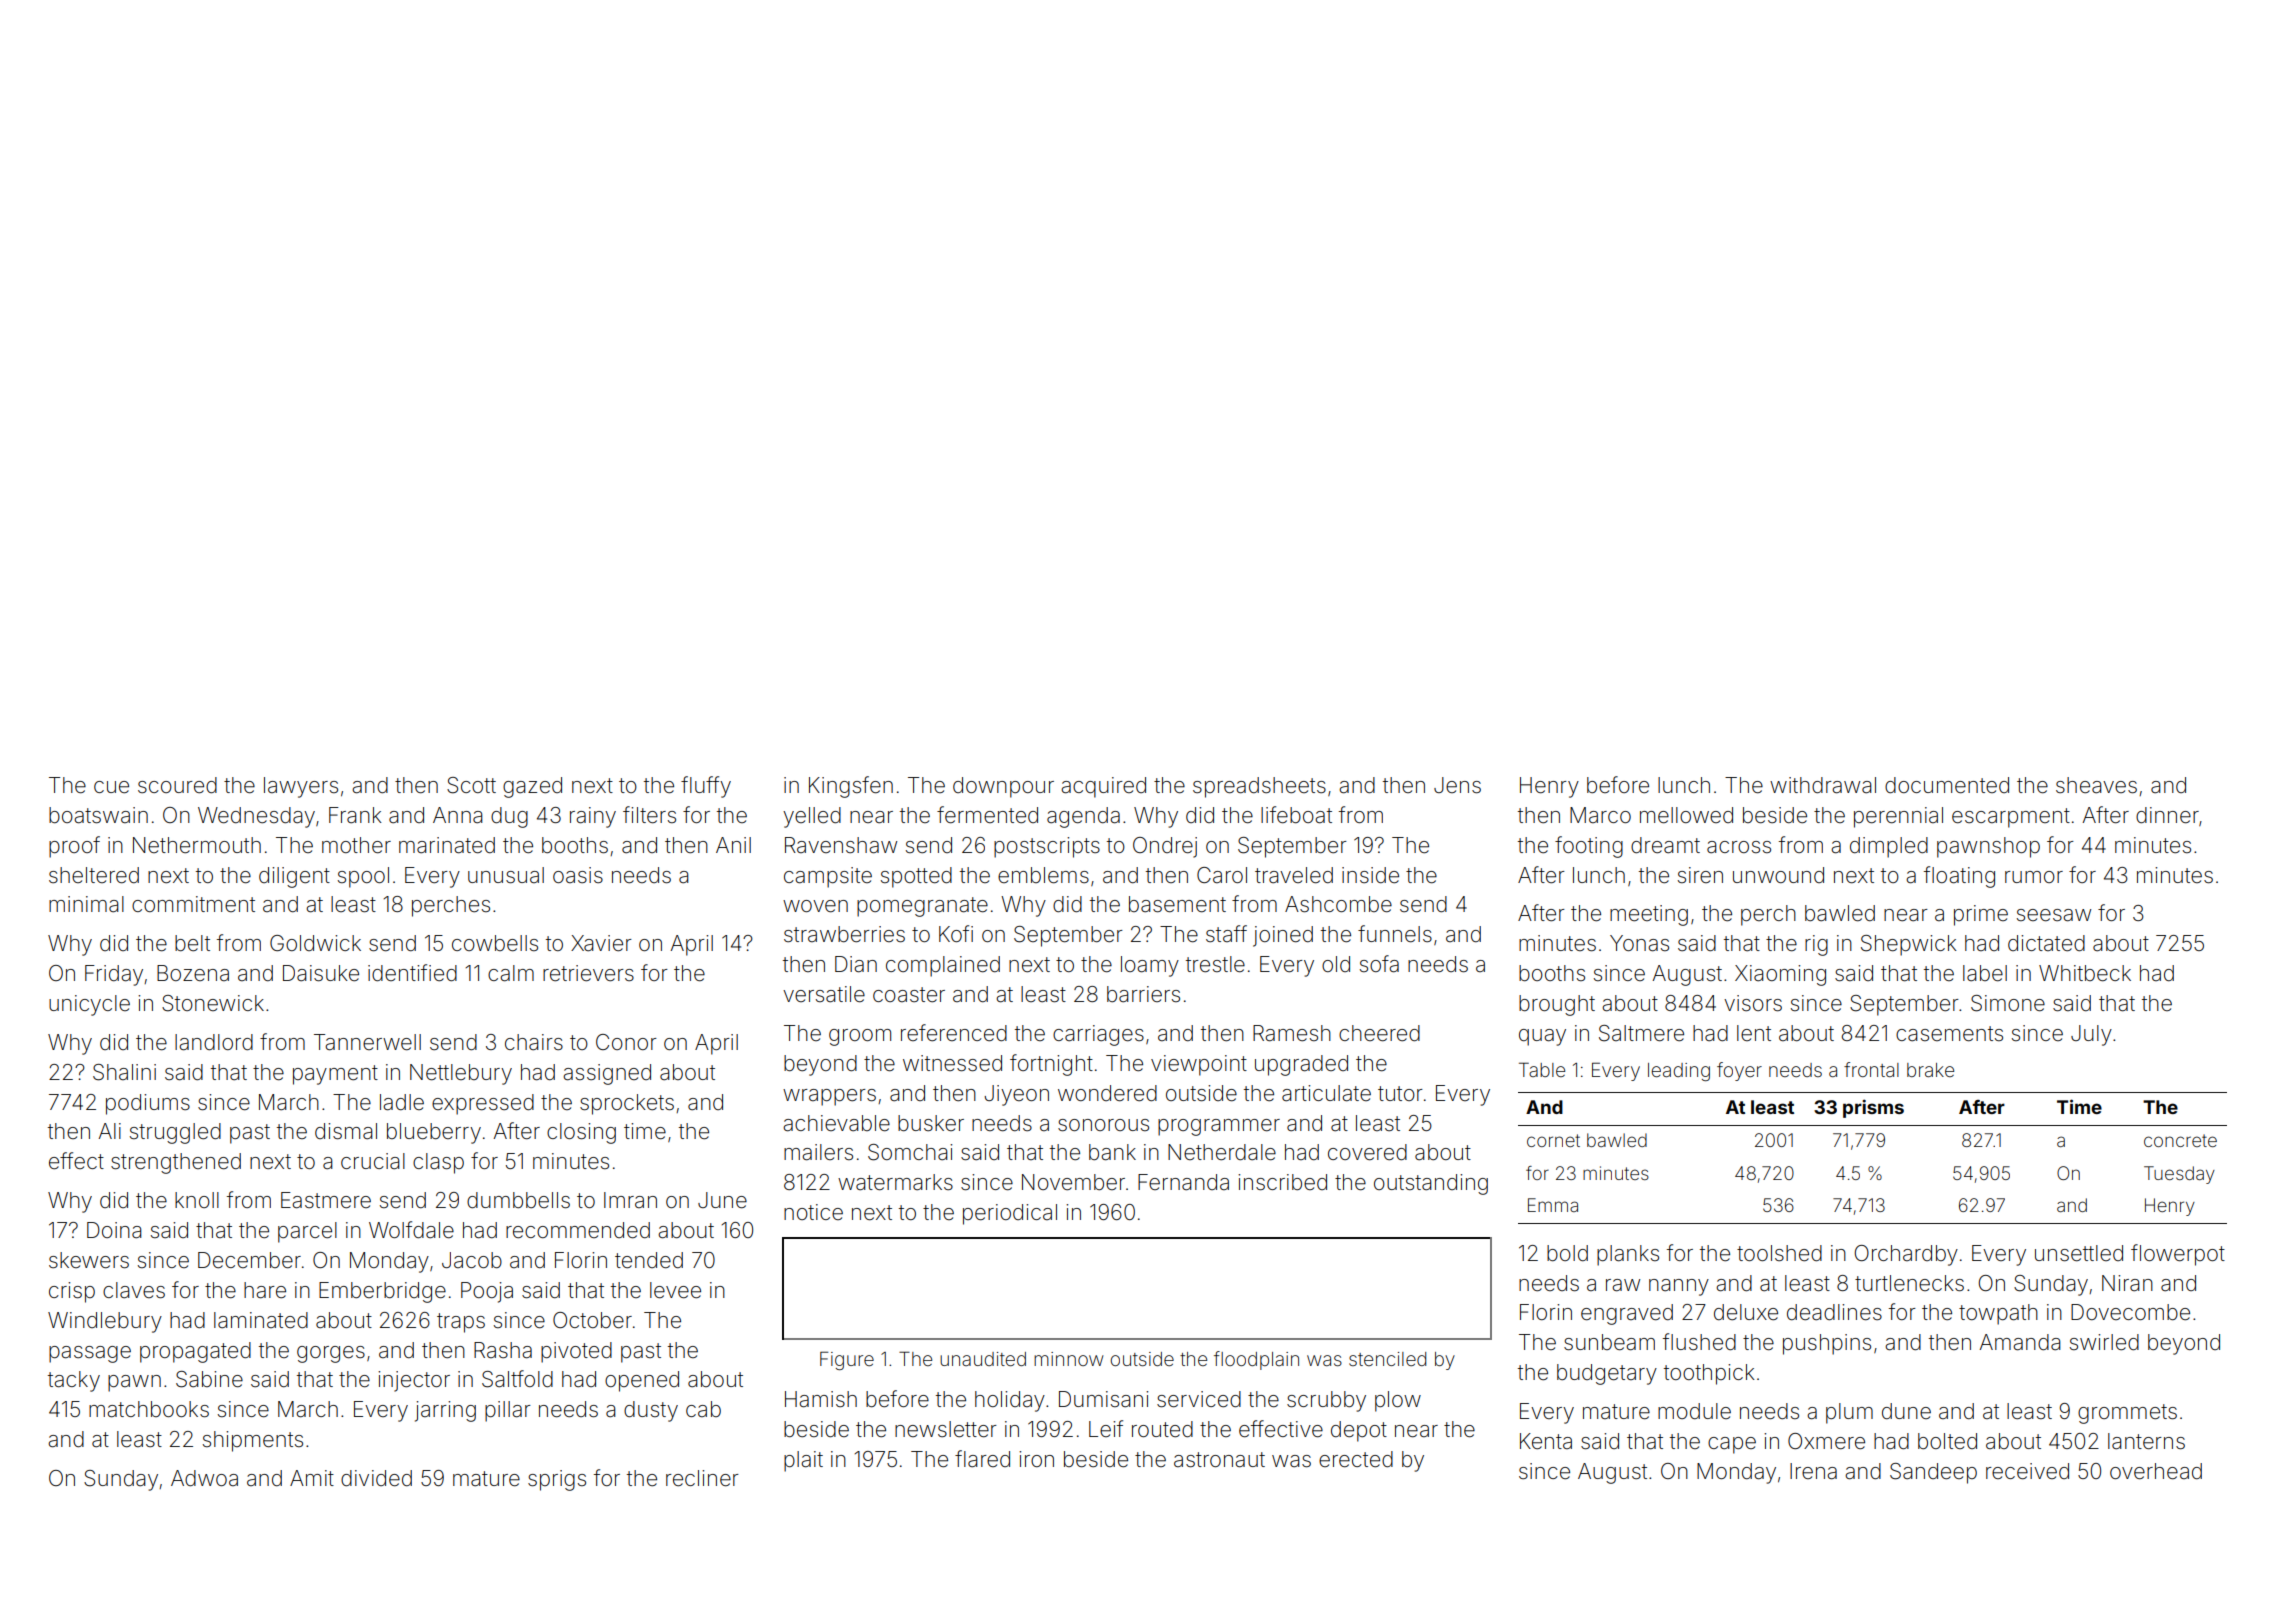  Describe the element at coordinates (1150, 966) in the screenshot. I see `loamy` at that location.
